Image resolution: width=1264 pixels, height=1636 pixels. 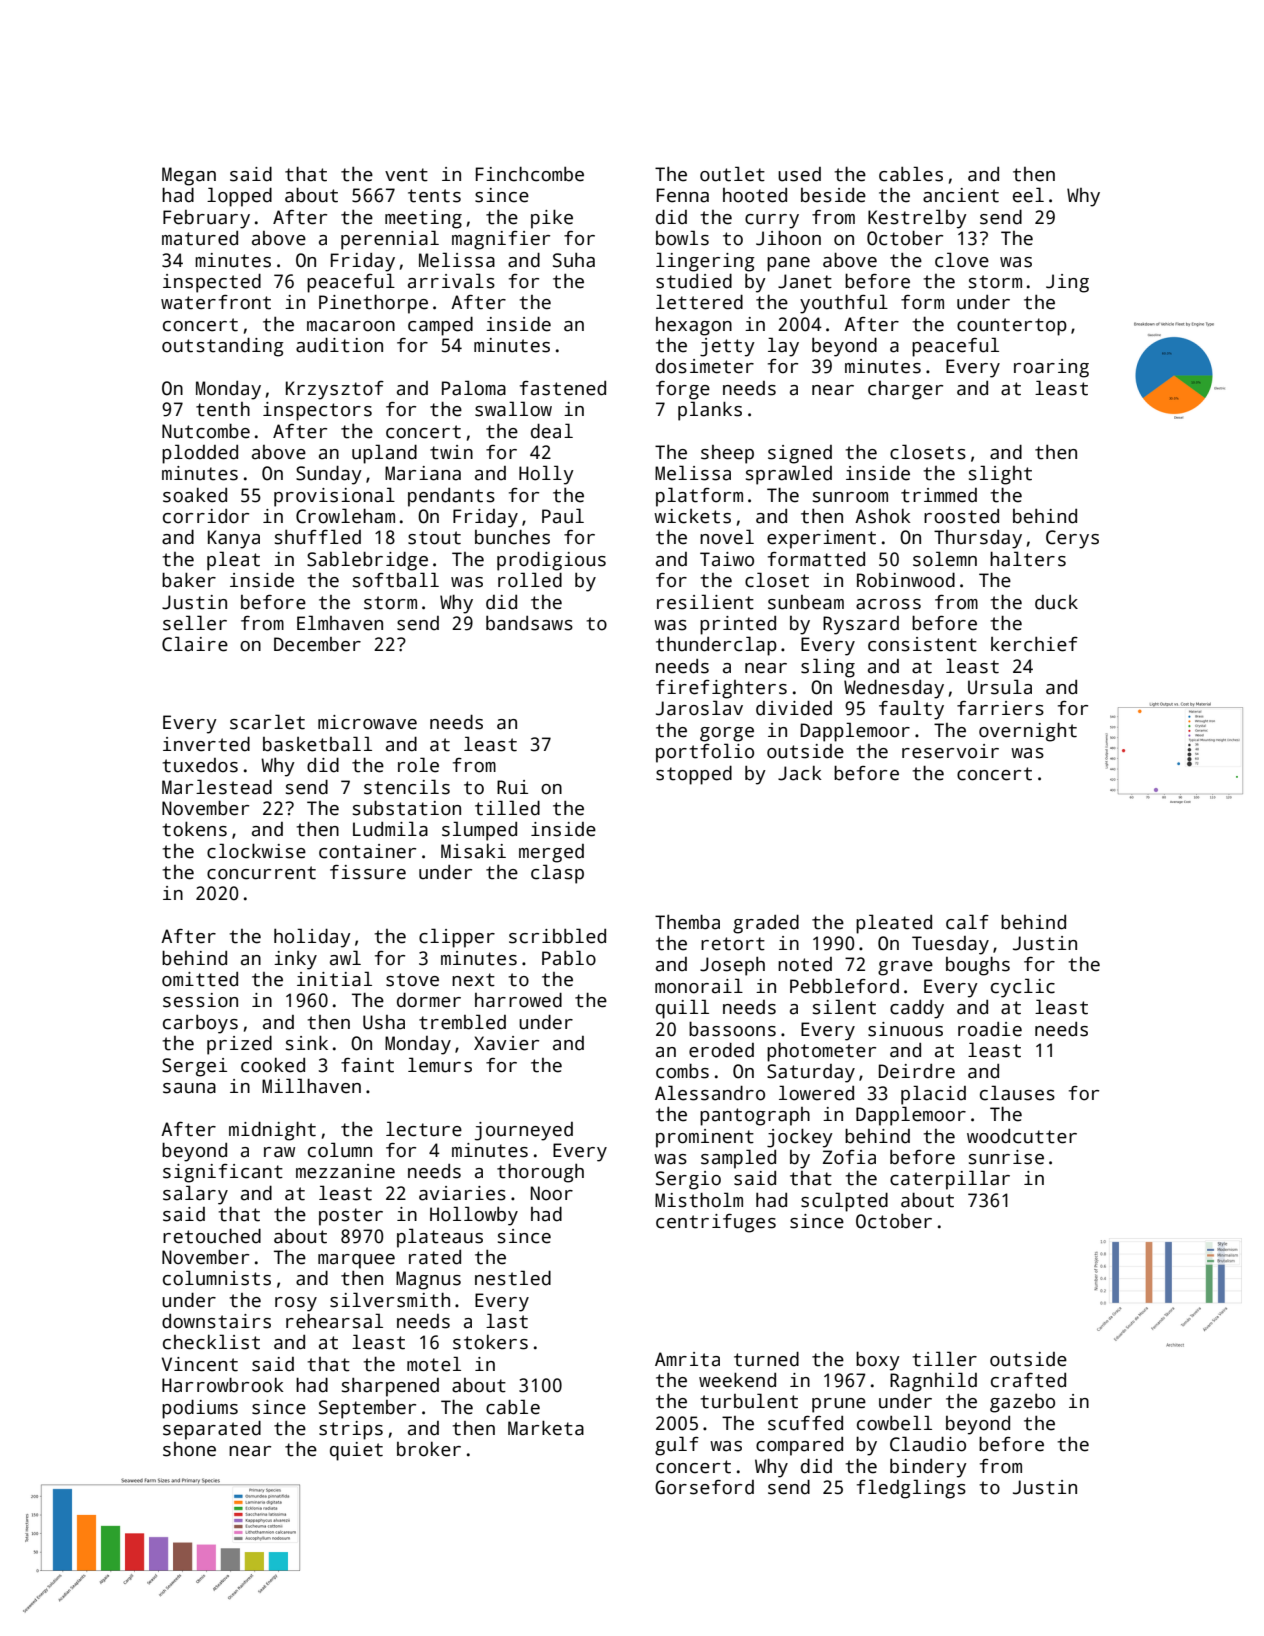 What do you see at coordinates (239, 197) in the document?
I see `lopped` at bounding box center [239, 197].
